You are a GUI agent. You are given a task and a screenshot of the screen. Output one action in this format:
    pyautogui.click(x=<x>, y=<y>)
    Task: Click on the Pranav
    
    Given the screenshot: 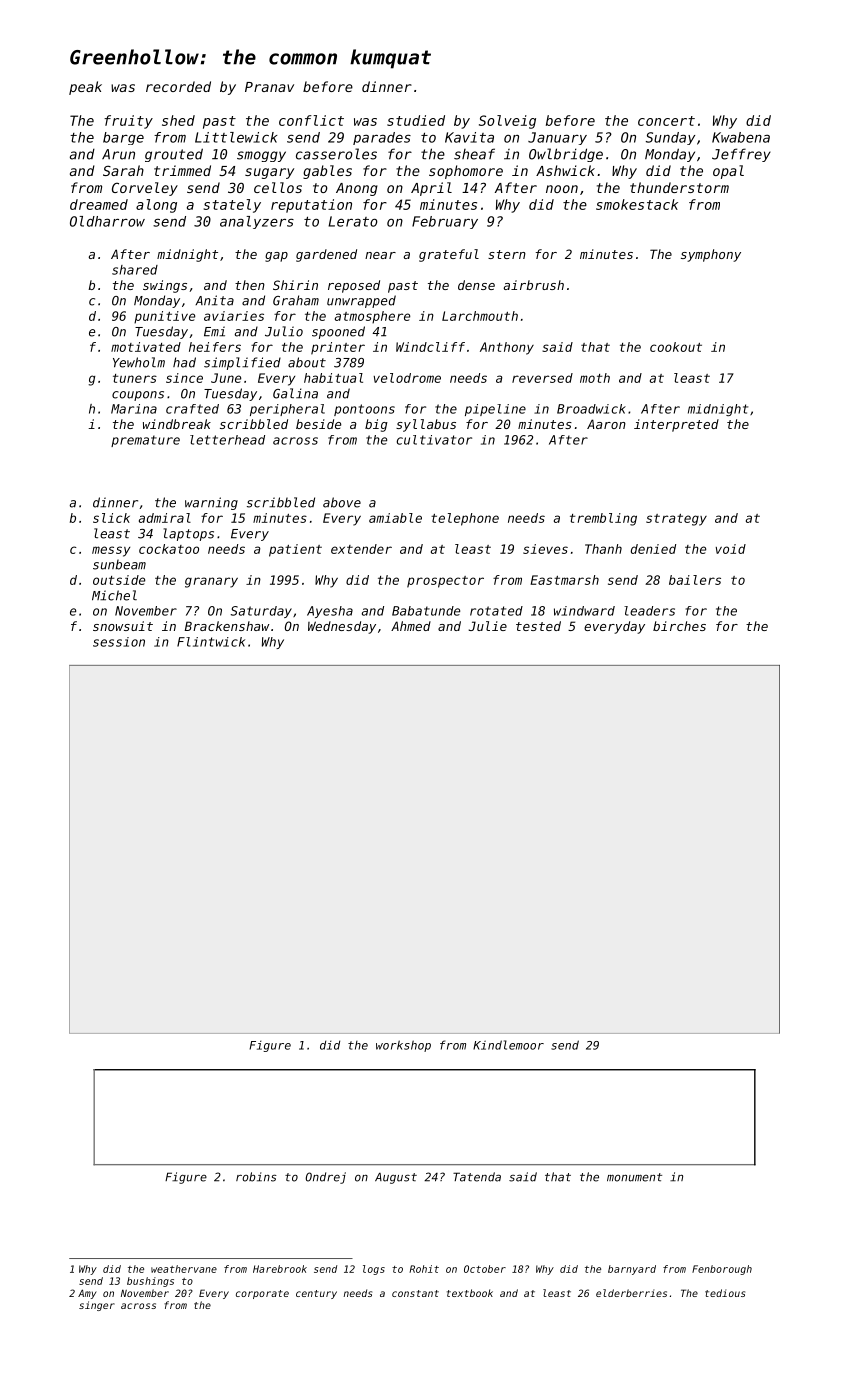 What is the action you would take?
    pyautogui.click(x=269, y=87)
